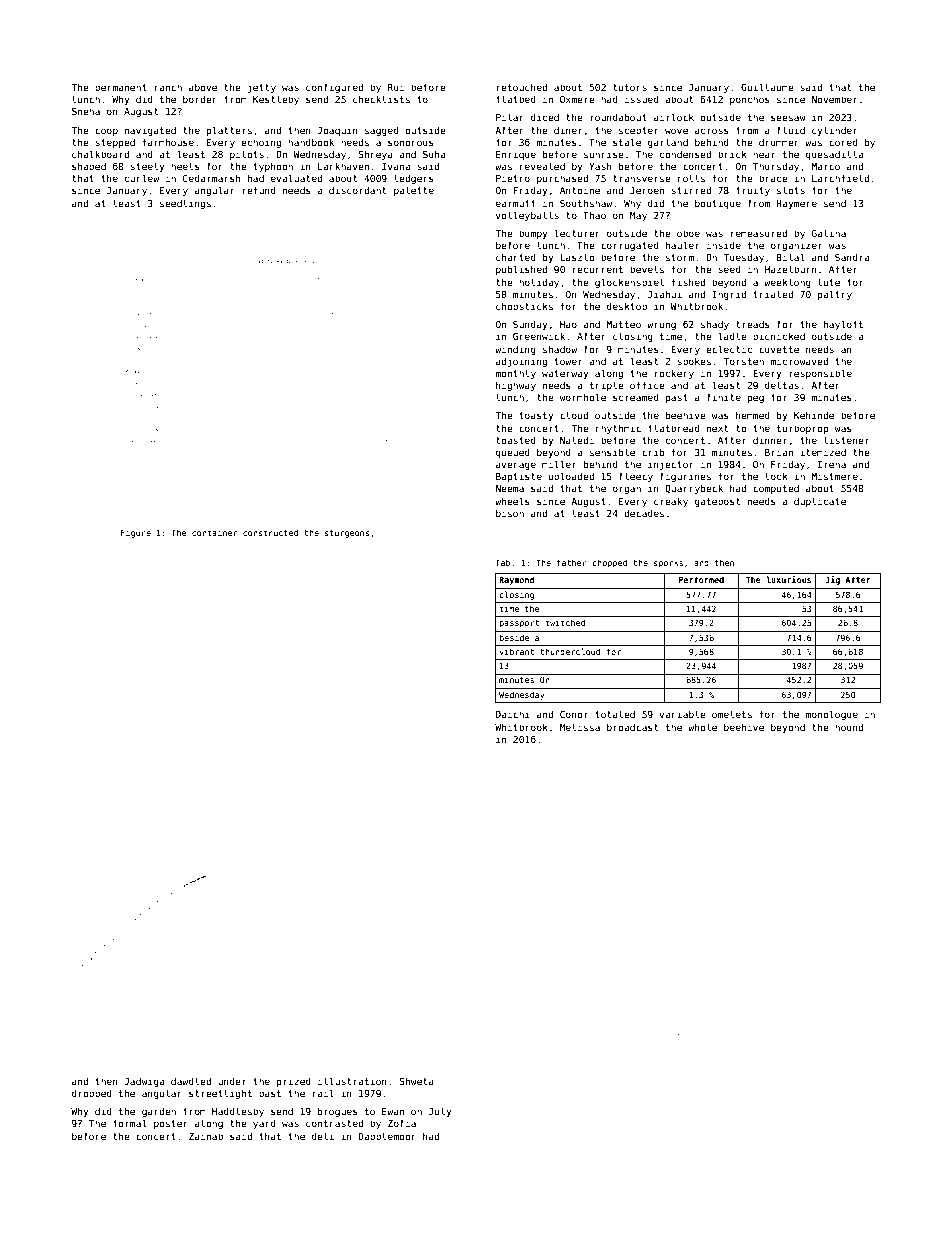 The height and width of the screenshot is (1233, 952). Describe the element at coordinates (416, 1081) in the screenshot. I see `Shweta` at that location.
